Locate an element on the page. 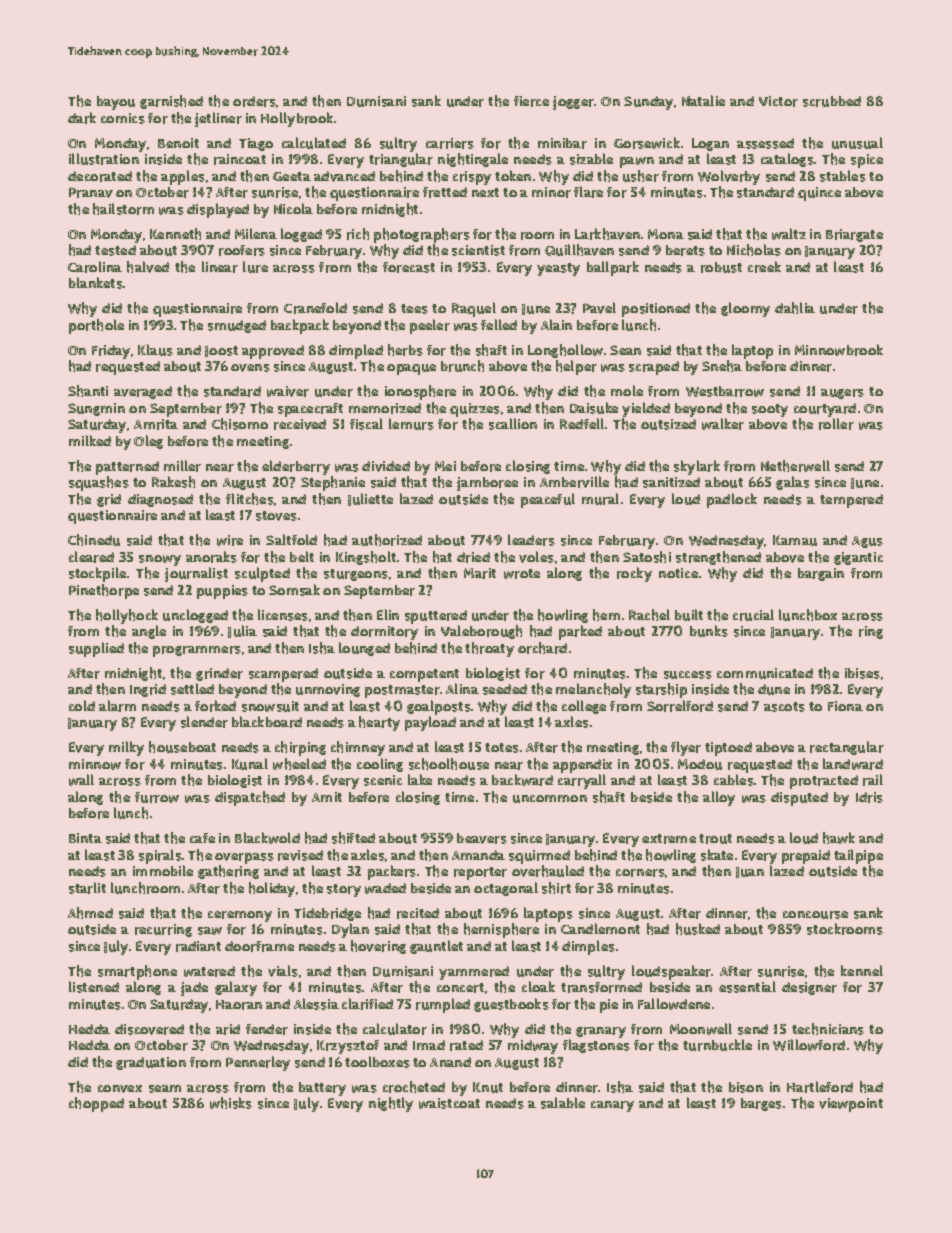 The height and width of the image is (1233, 952). ceremony is located at coordinates (240, 916).
